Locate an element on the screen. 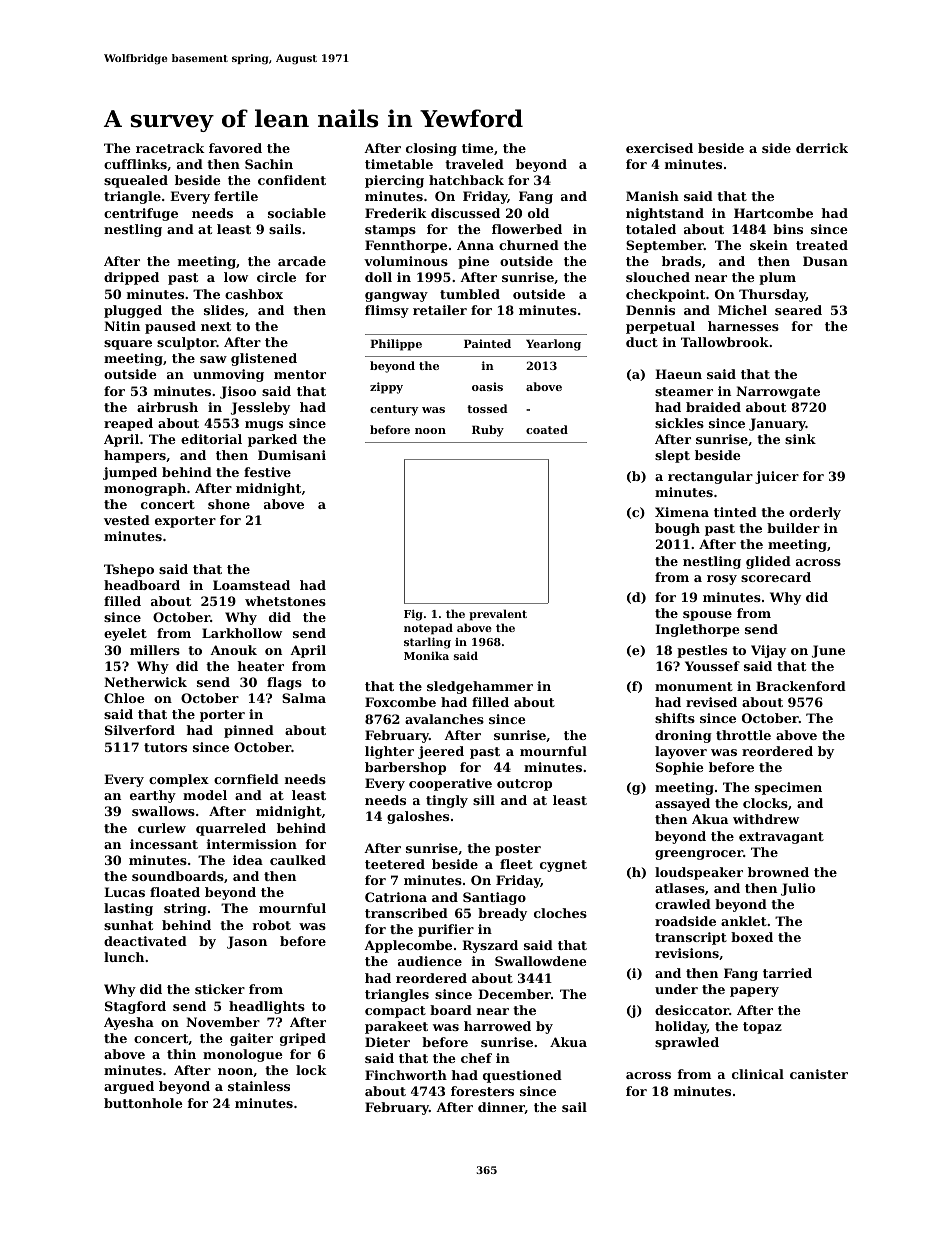 The height and width of the screenshot is (1233, 952). canister is located at coordinates (819, 1074).
